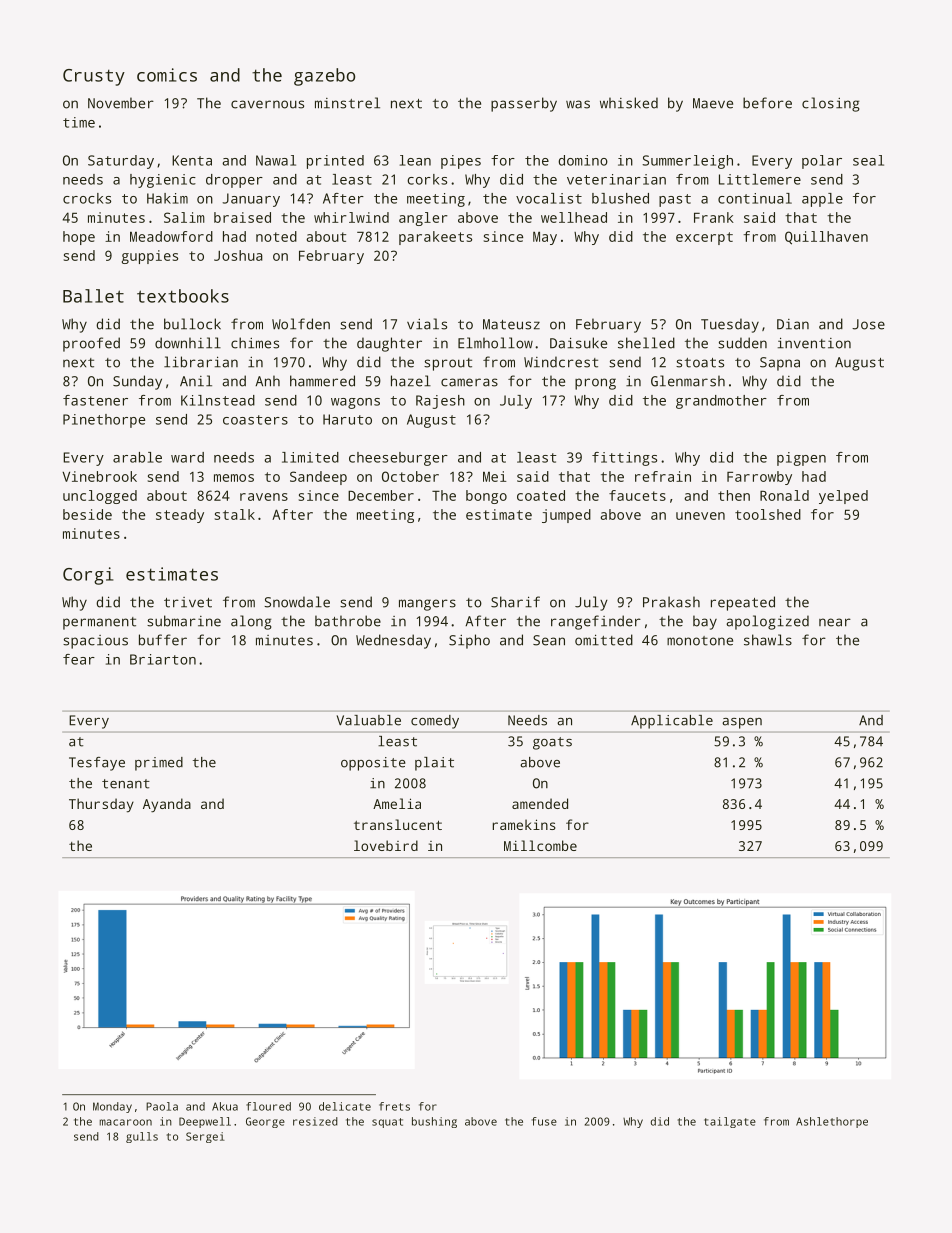 This image has width=952, height=1233. I want to click on comedy, so click(435, 722).
